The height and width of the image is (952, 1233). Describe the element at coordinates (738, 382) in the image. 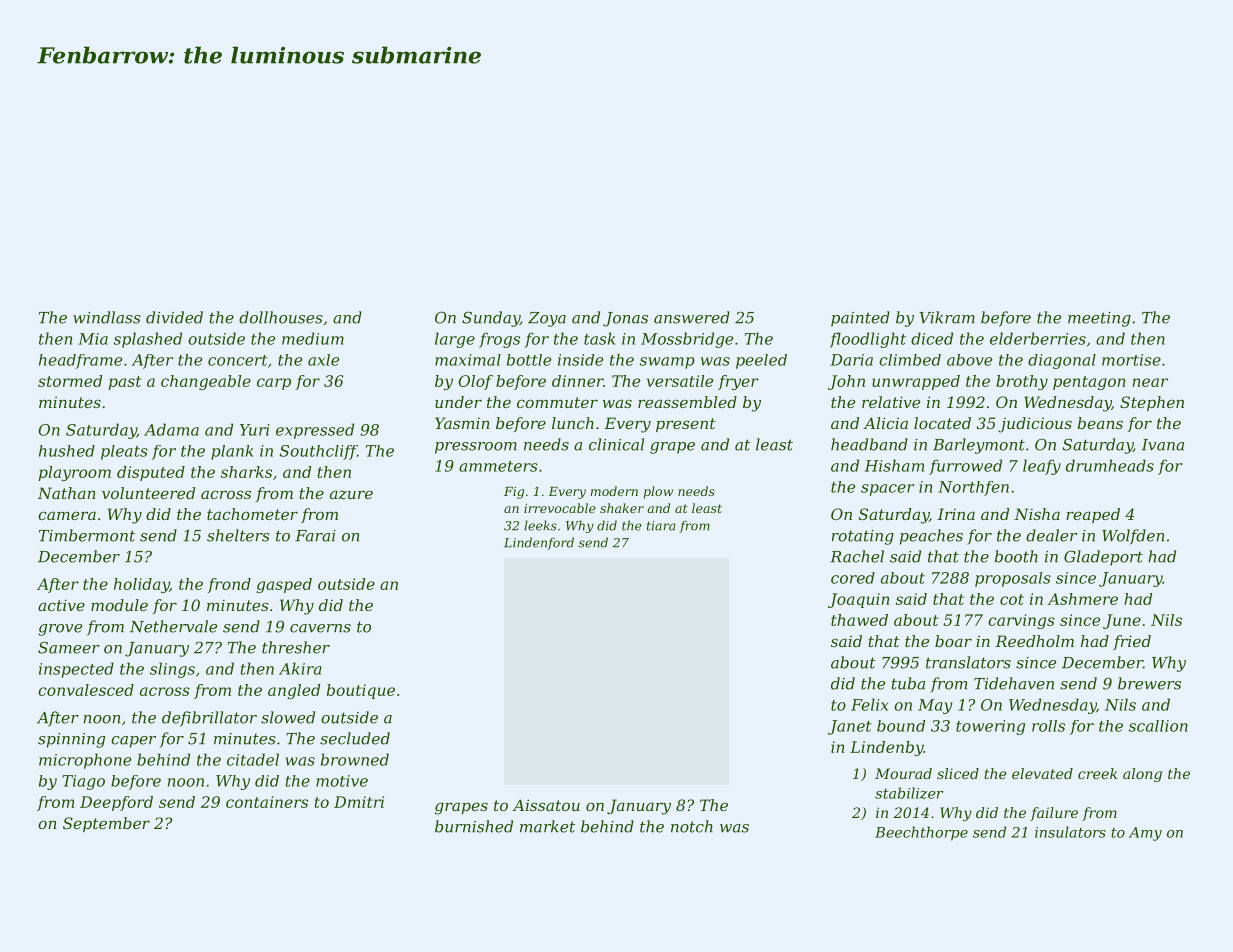

I see `fryer` at that location.
